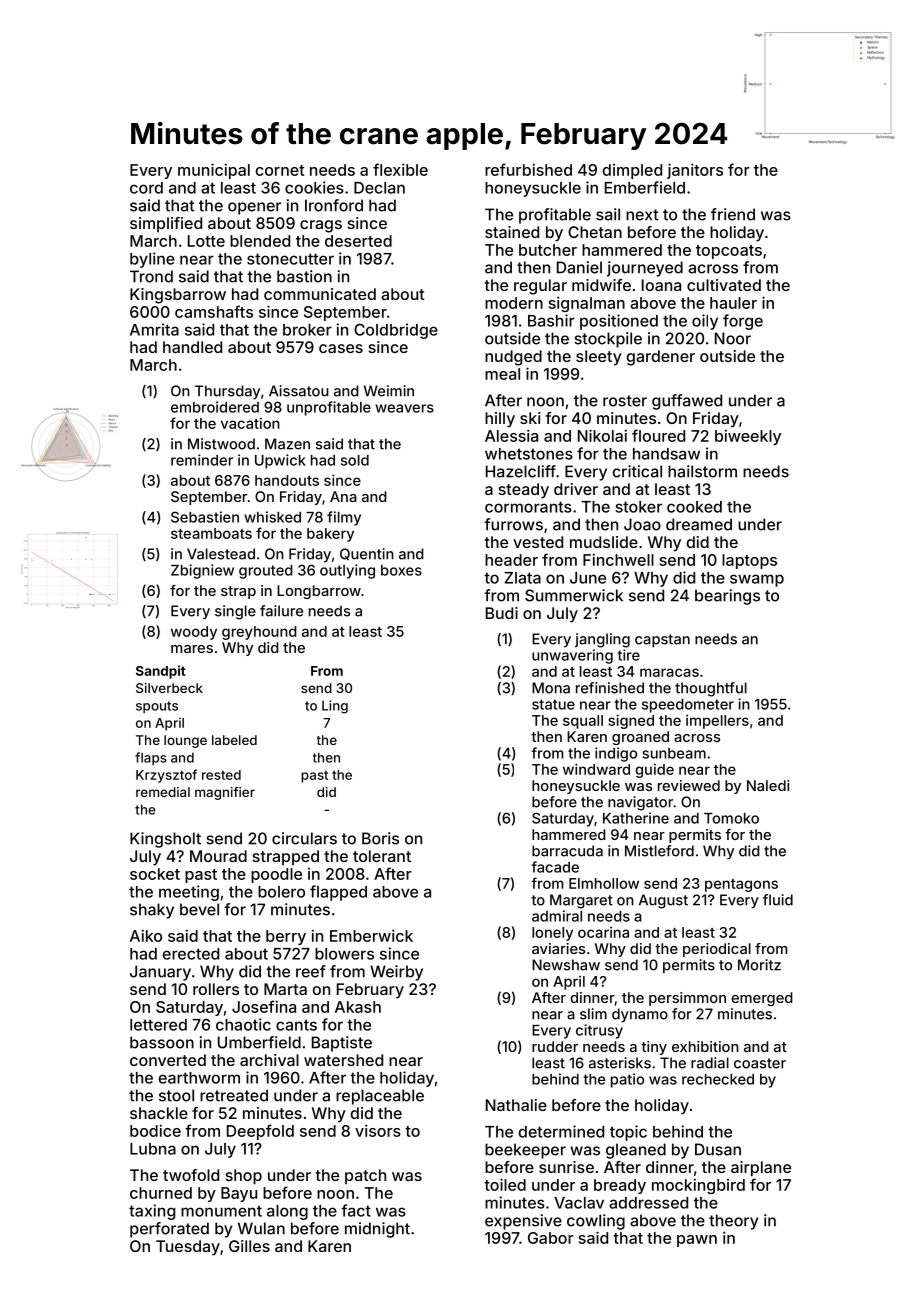  What do you see at coordinates (748, 437) in the screenshot?
I see `biweekly` at bounding box center [748, 437].
